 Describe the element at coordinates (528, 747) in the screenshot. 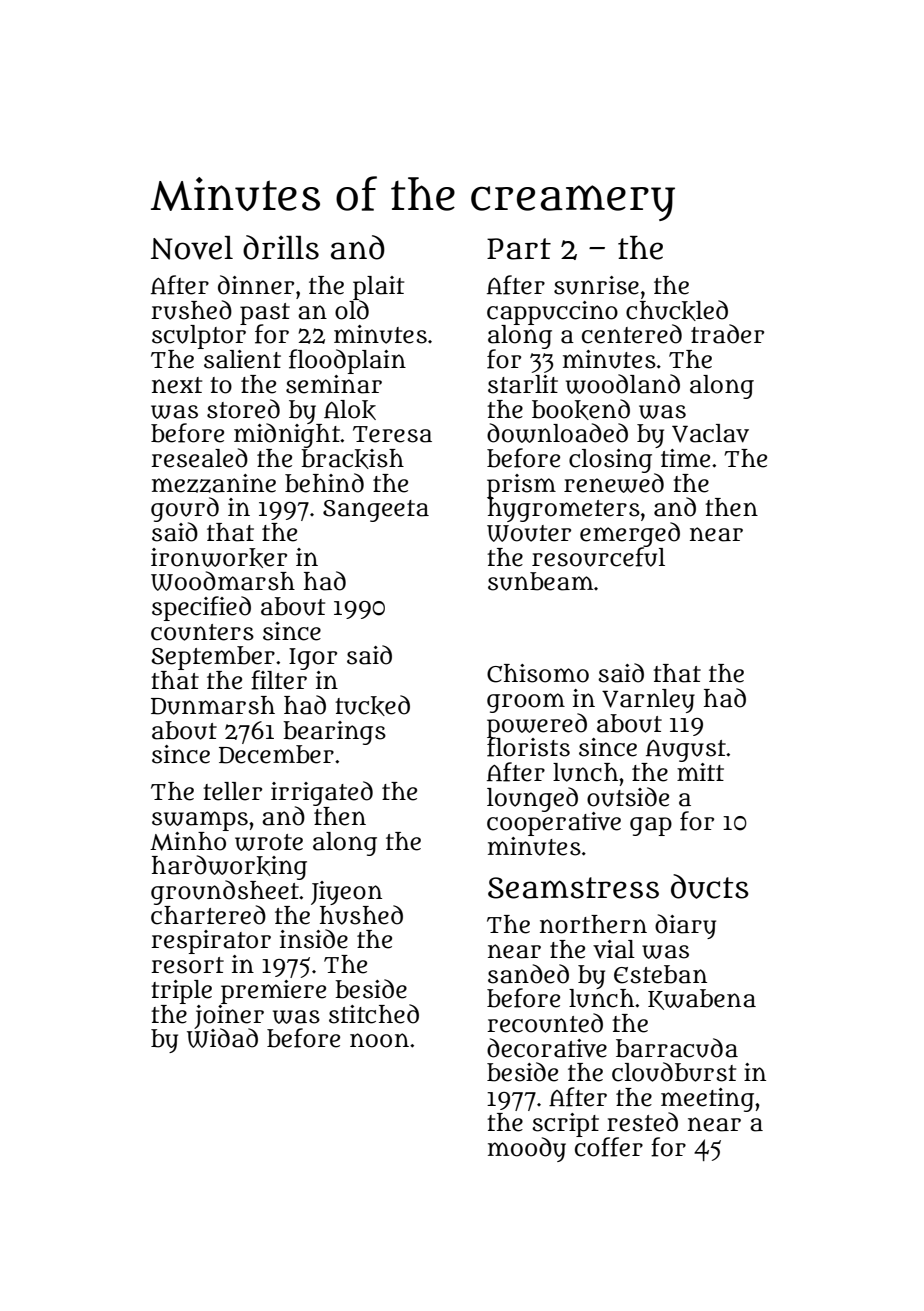

I see `florists` at that location.
